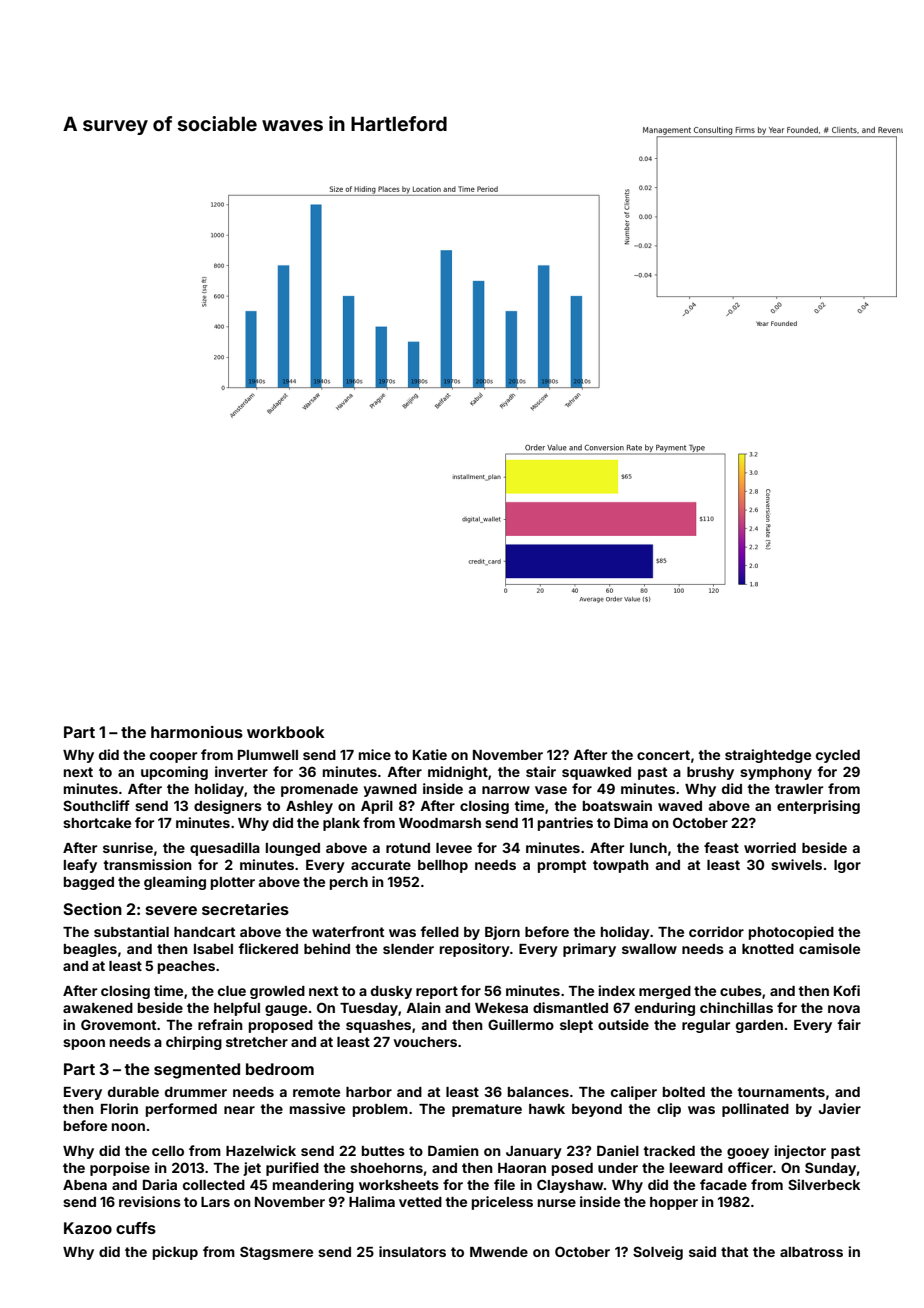  Describe the element at coordinates (239, 1110) in the screenshot. I see `near` at that location.
